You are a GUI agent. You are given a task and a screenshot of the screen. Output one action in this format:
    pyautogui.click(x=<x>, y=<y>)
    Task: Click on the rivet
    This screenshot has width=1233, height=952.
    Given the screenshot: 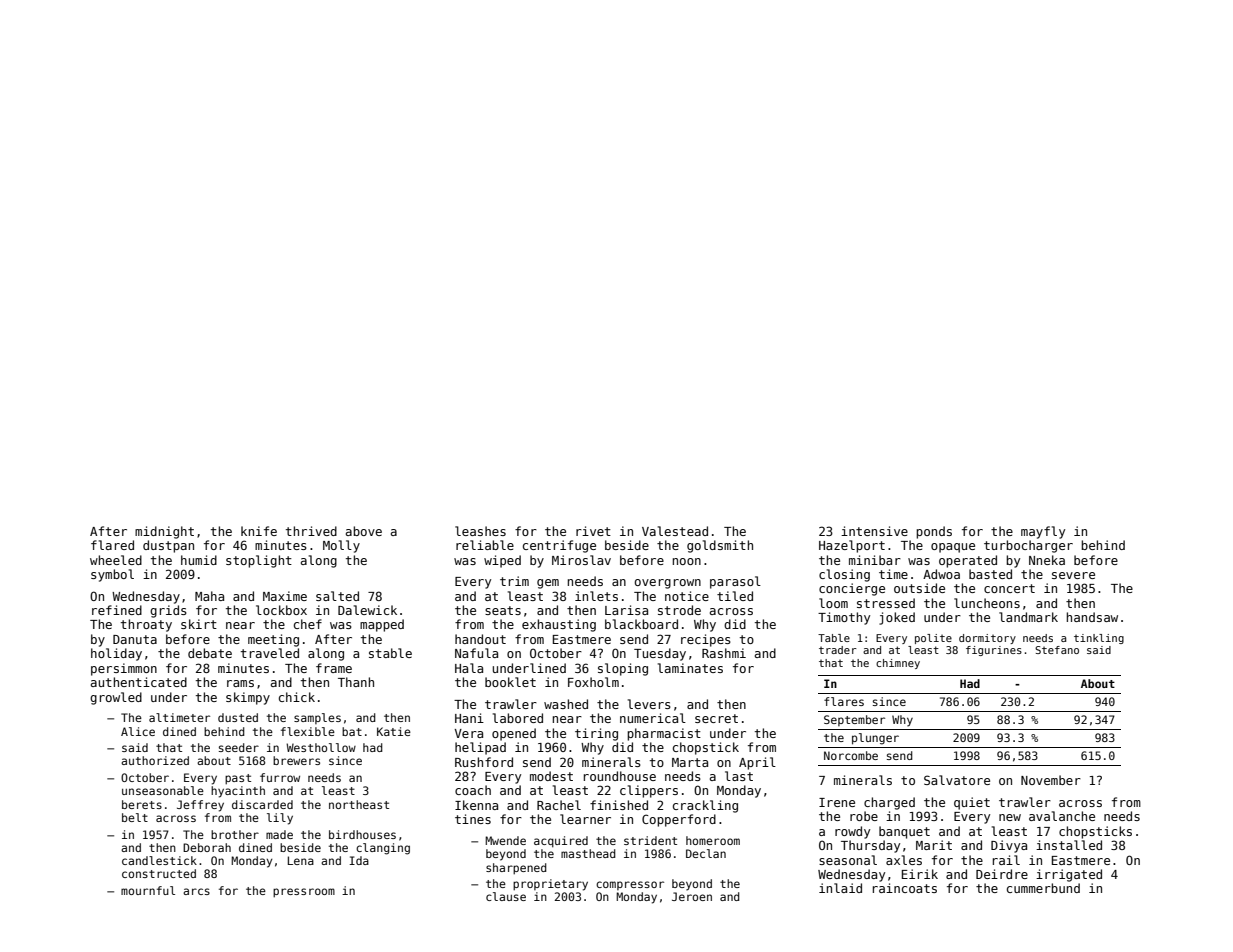 What is the action you would take?
    pyautogui.click(x=593, y=531)
